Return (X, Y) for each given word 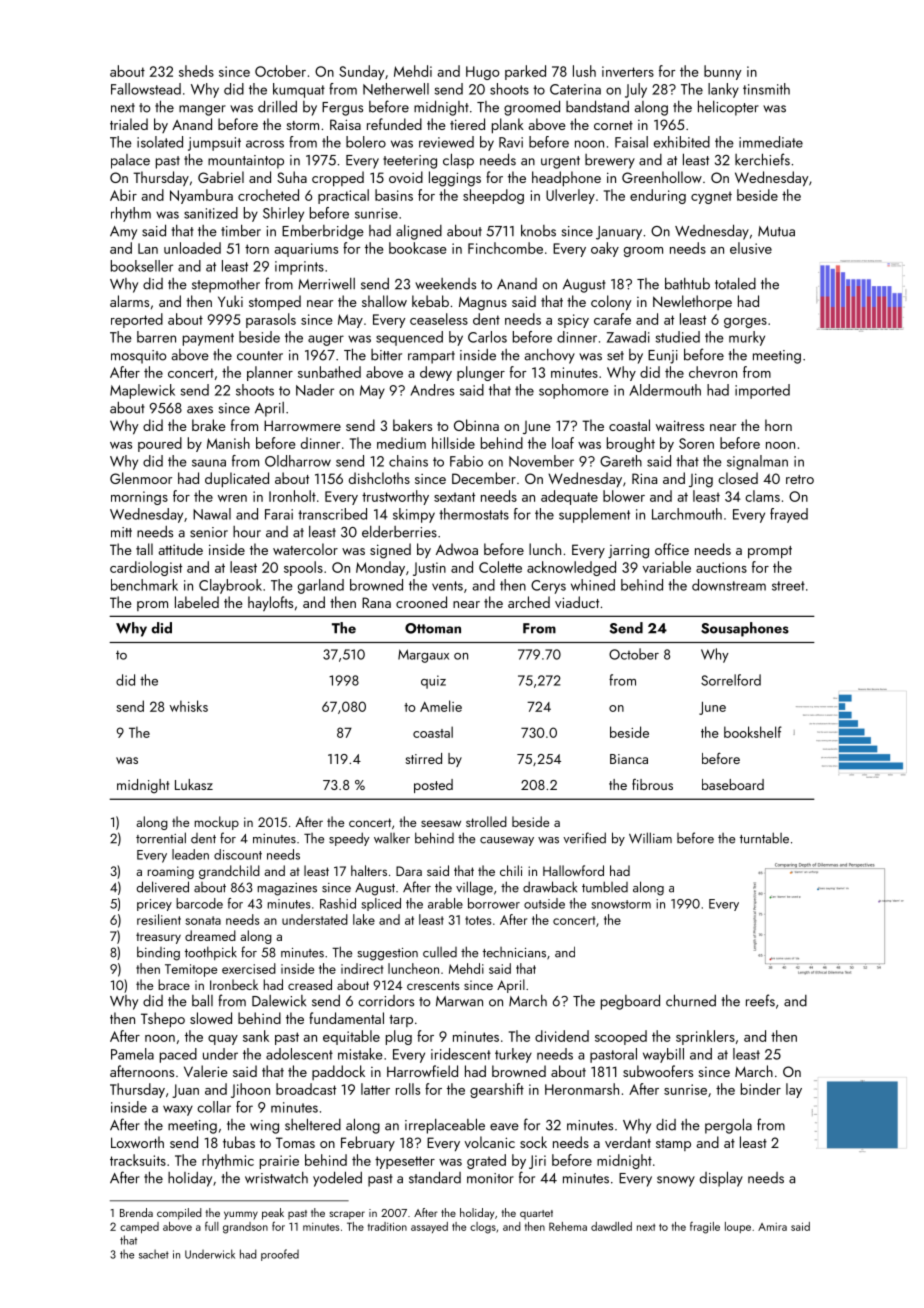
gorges (745, 323)
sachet (154, 1254)
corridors (386, 1001)
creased (310, 984)
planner (270, 373)
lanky (723, 90)
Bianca (629, 759)
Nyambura (201, 196)
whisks (189, 706)
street (788, 586)
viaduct (577, 602)
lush (584, 71)
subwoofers (658, 1071)
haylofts (270, 603)
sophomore (574, 391)
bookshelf (753, 732)
